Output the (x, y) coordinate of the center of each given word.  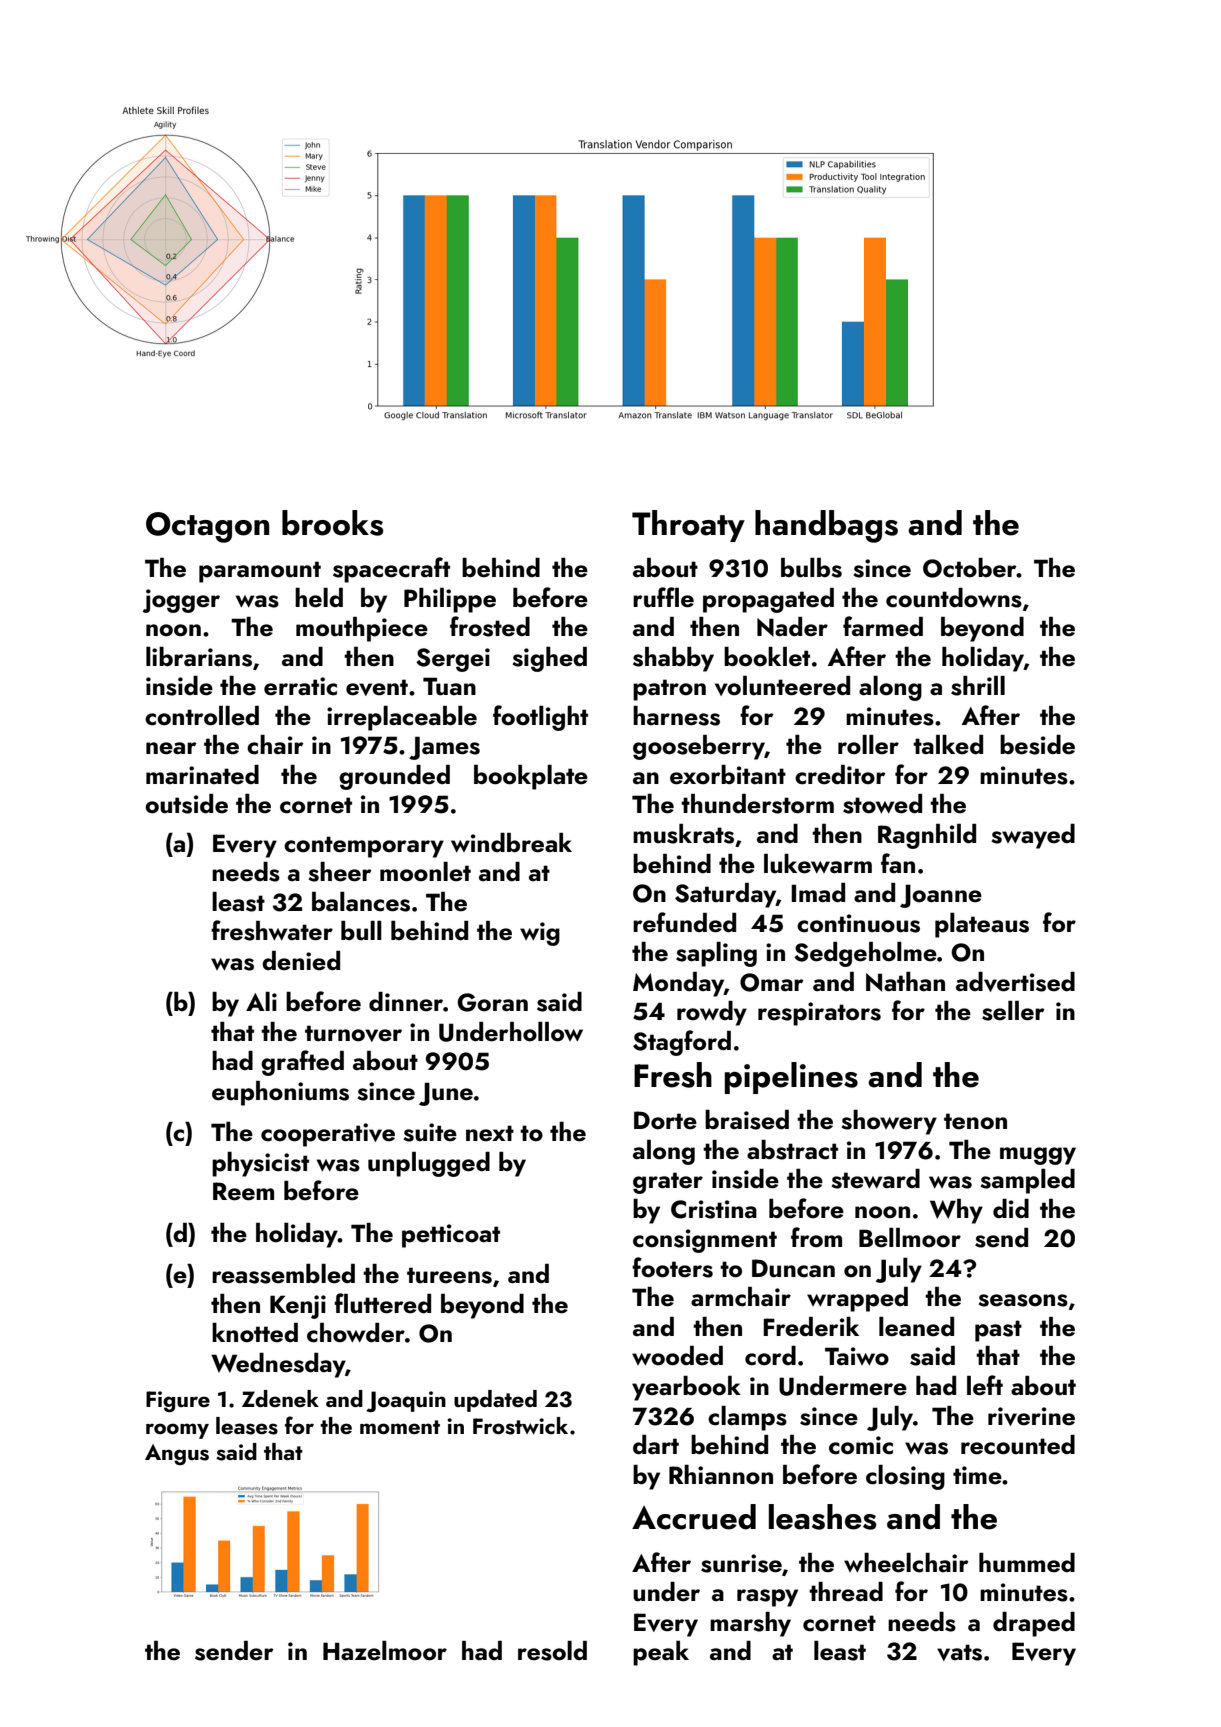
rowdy (712, 1013)
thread (846, 1592)
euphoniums (280, 1093)
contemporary (364, 847)
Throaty (688, 526)
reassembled (283, 1274)
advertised (1015, 982)
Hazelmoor (385, 1651)
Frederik (811, 1327)
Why (956, 1211)
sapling (716, 954)
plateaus (982, 925)
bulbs (811, 568)
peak (661, 1653)
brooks (332, 523)
